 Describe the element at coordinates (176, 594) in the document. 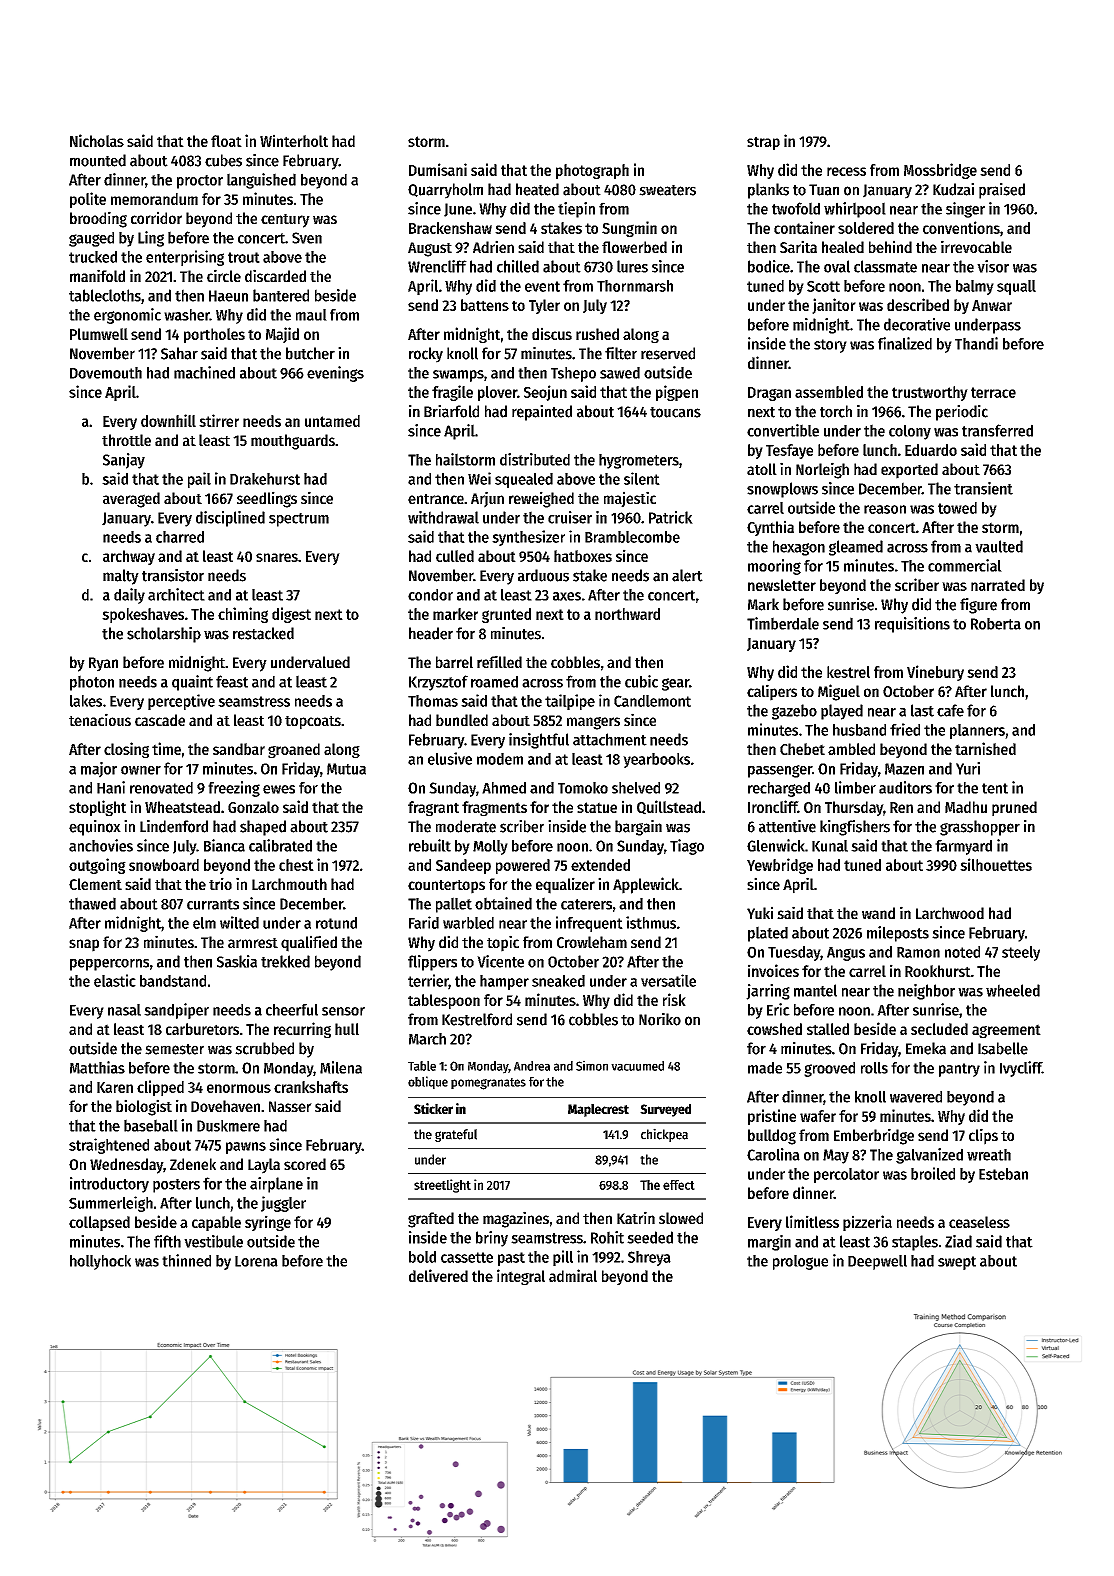

I see `architect` at that location.
